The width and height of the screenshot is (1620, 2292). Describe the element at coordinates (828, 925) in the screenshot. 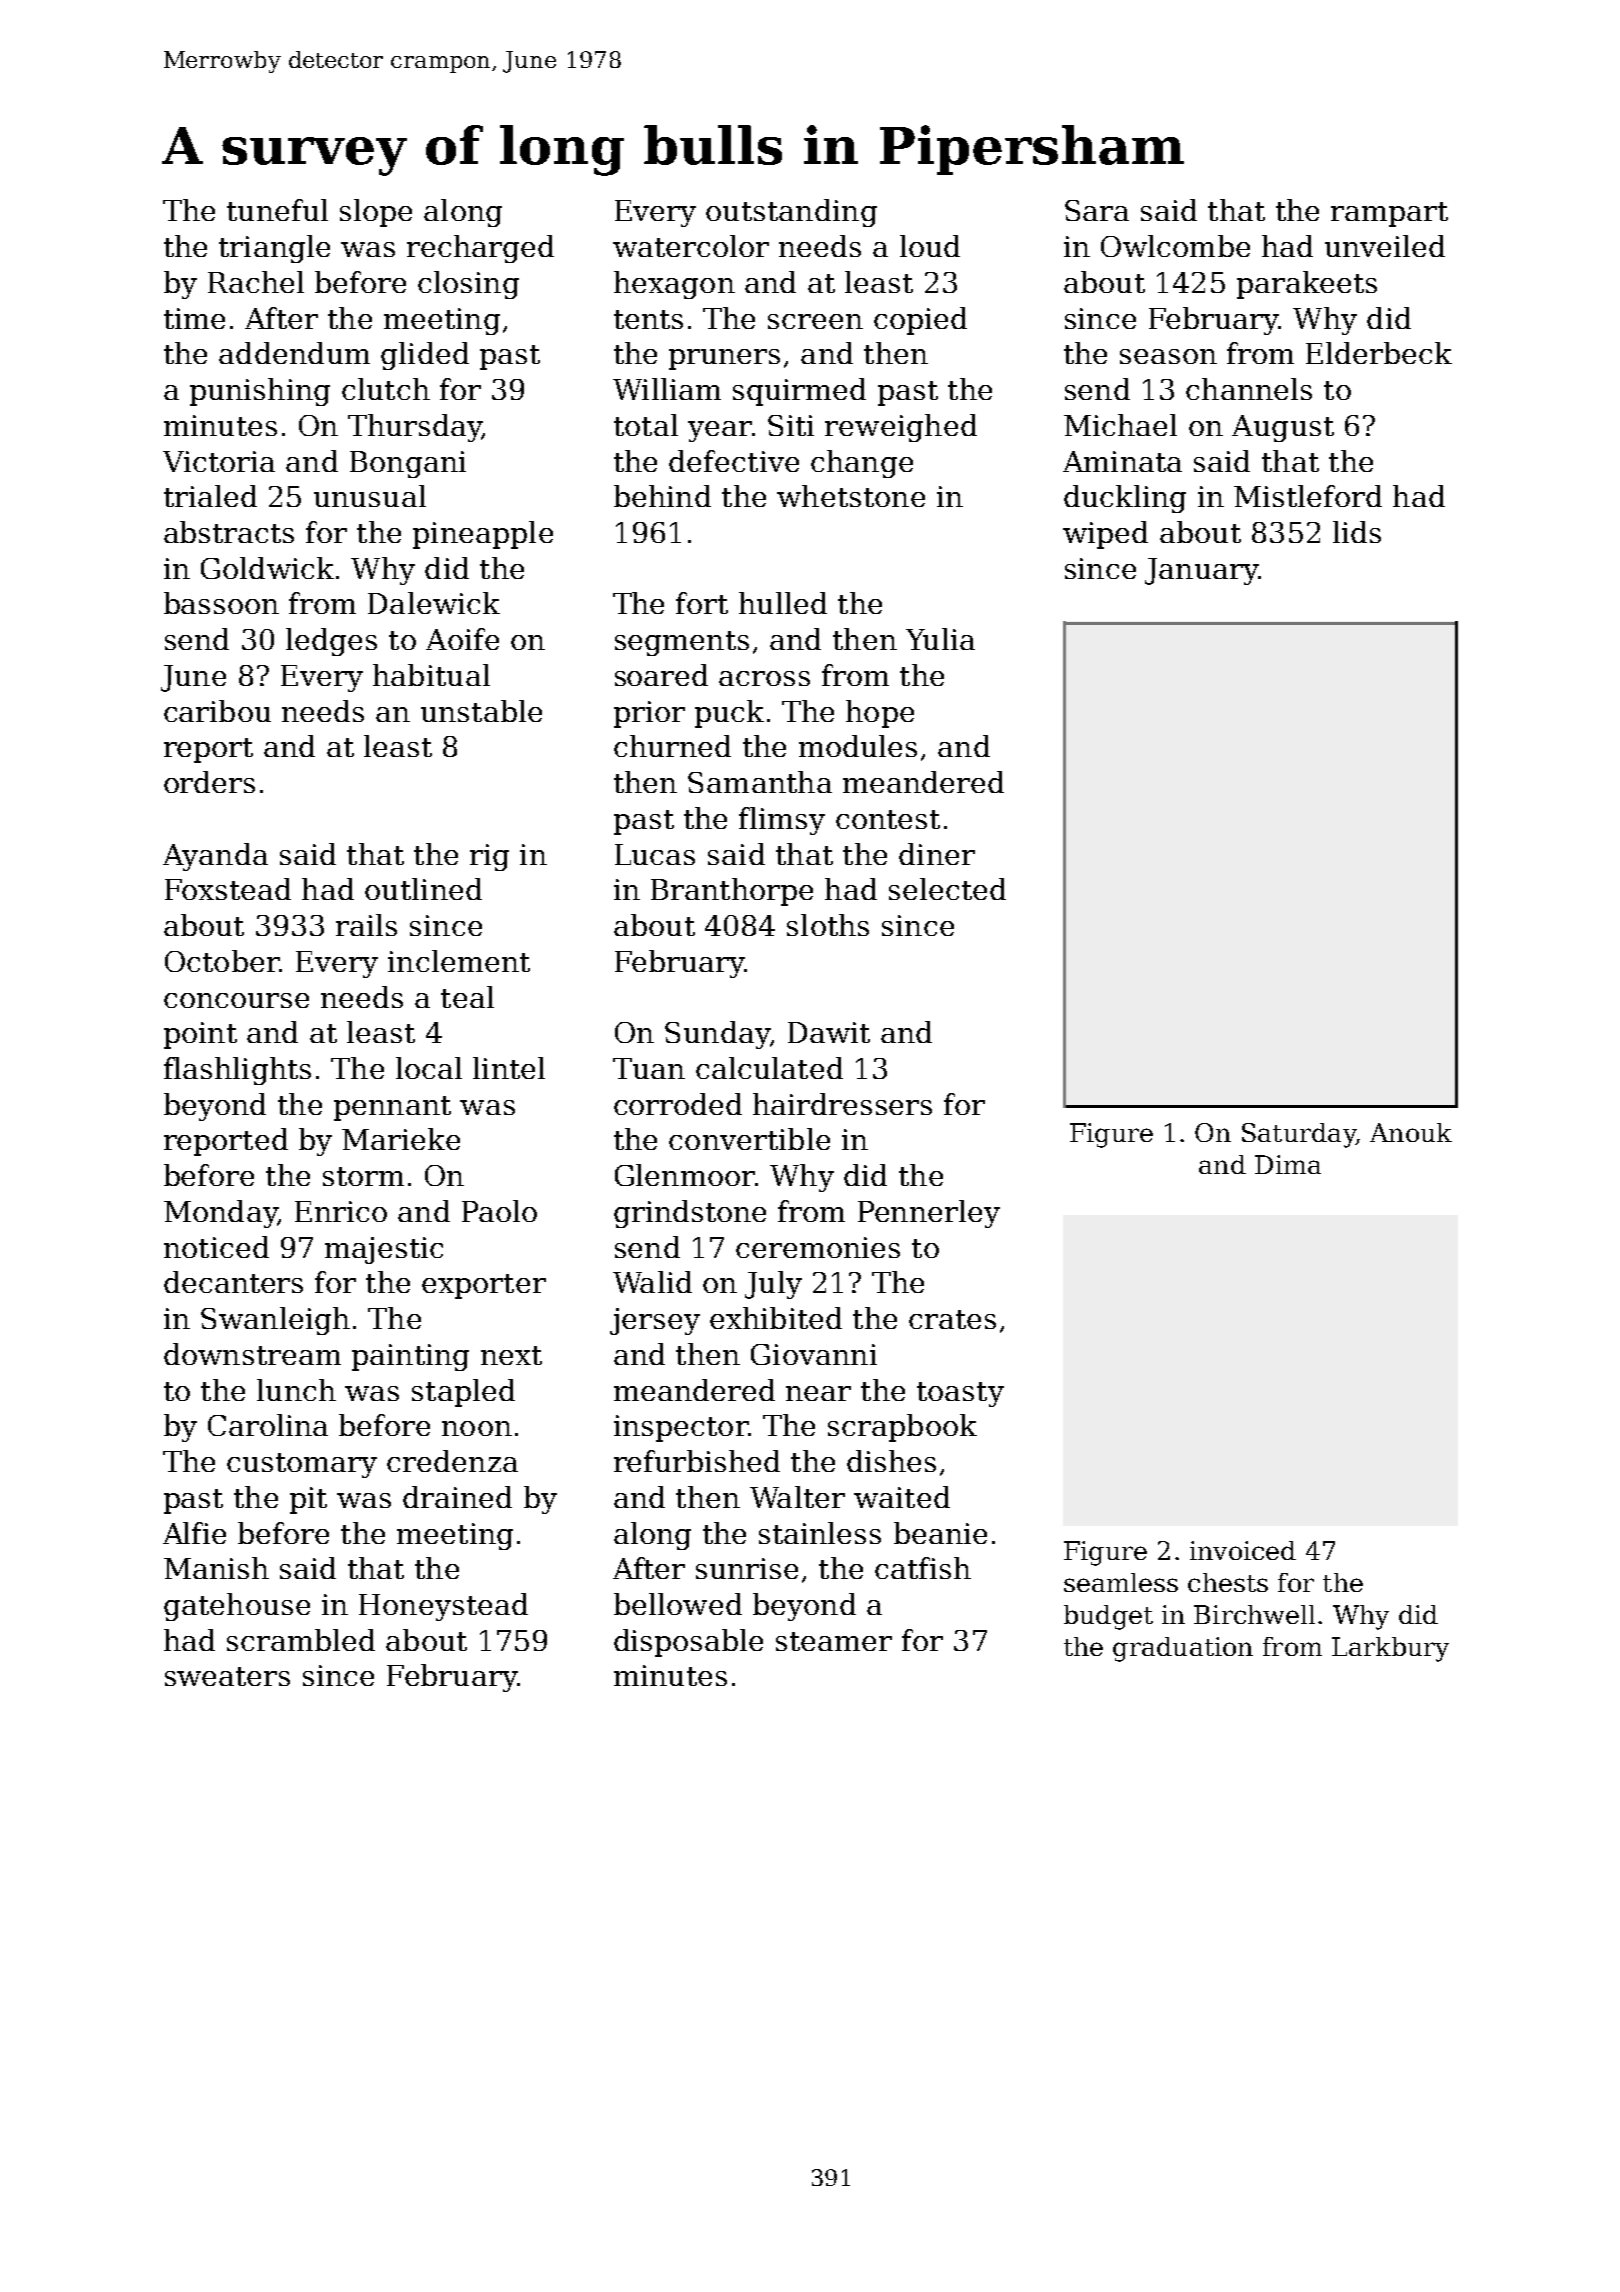

I see `sloths` at that location.
